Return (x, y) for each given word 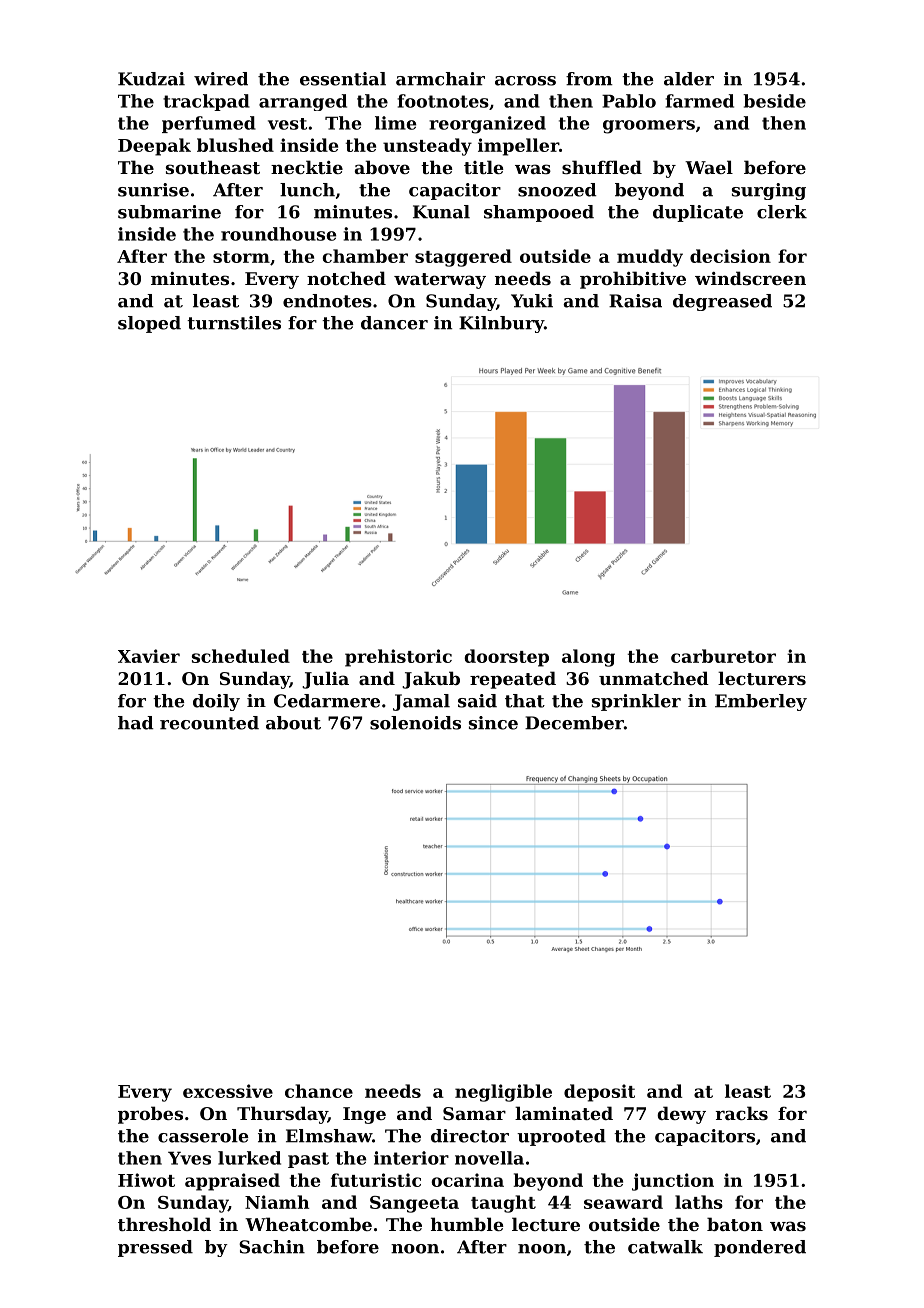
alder (689, 79)
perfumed (209, 124)
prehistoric (398, 658)
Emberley (761, 702)
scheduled (241, 656)
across (525, 81)
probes (150, 1115)
